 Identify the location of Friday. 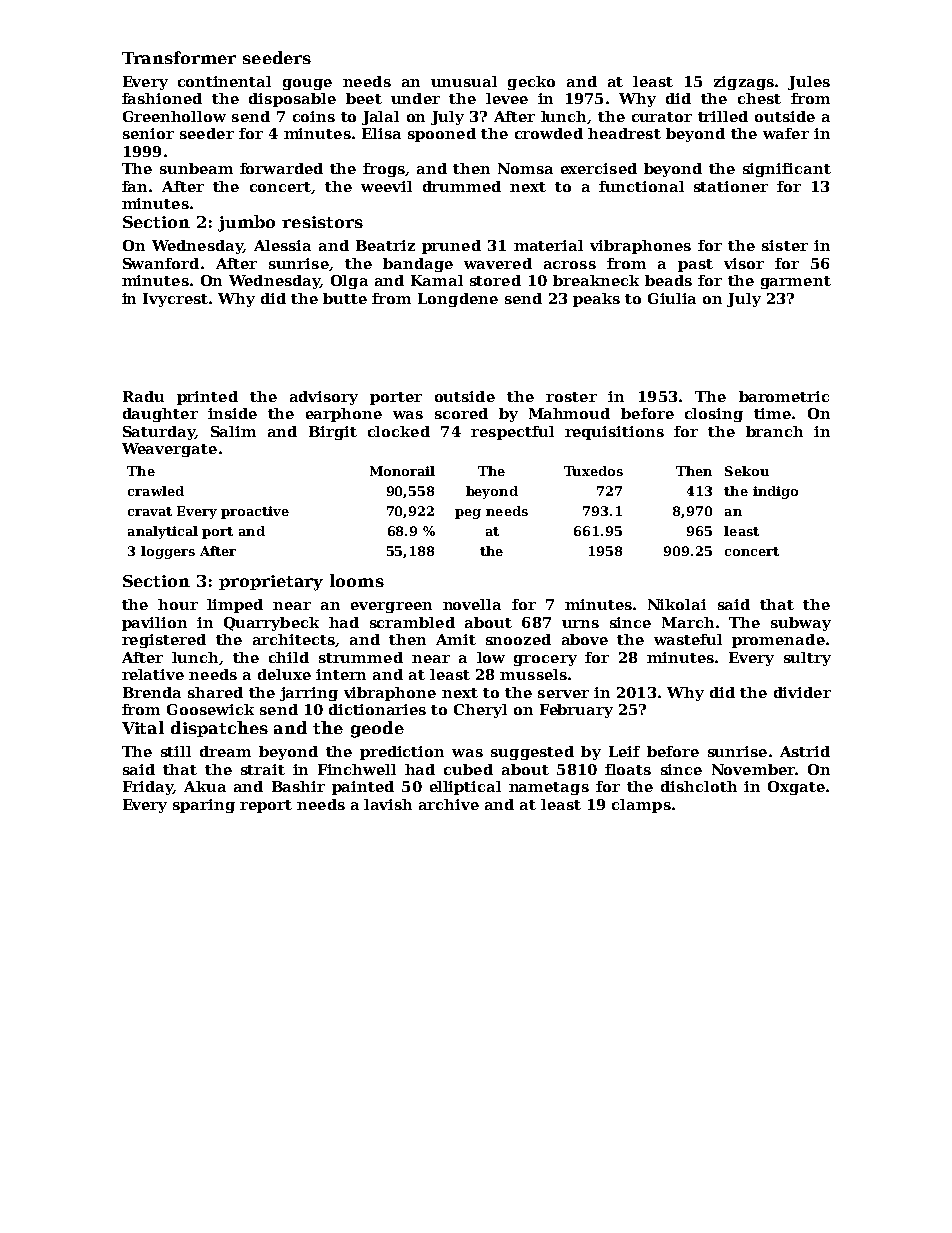
(148, 788).
